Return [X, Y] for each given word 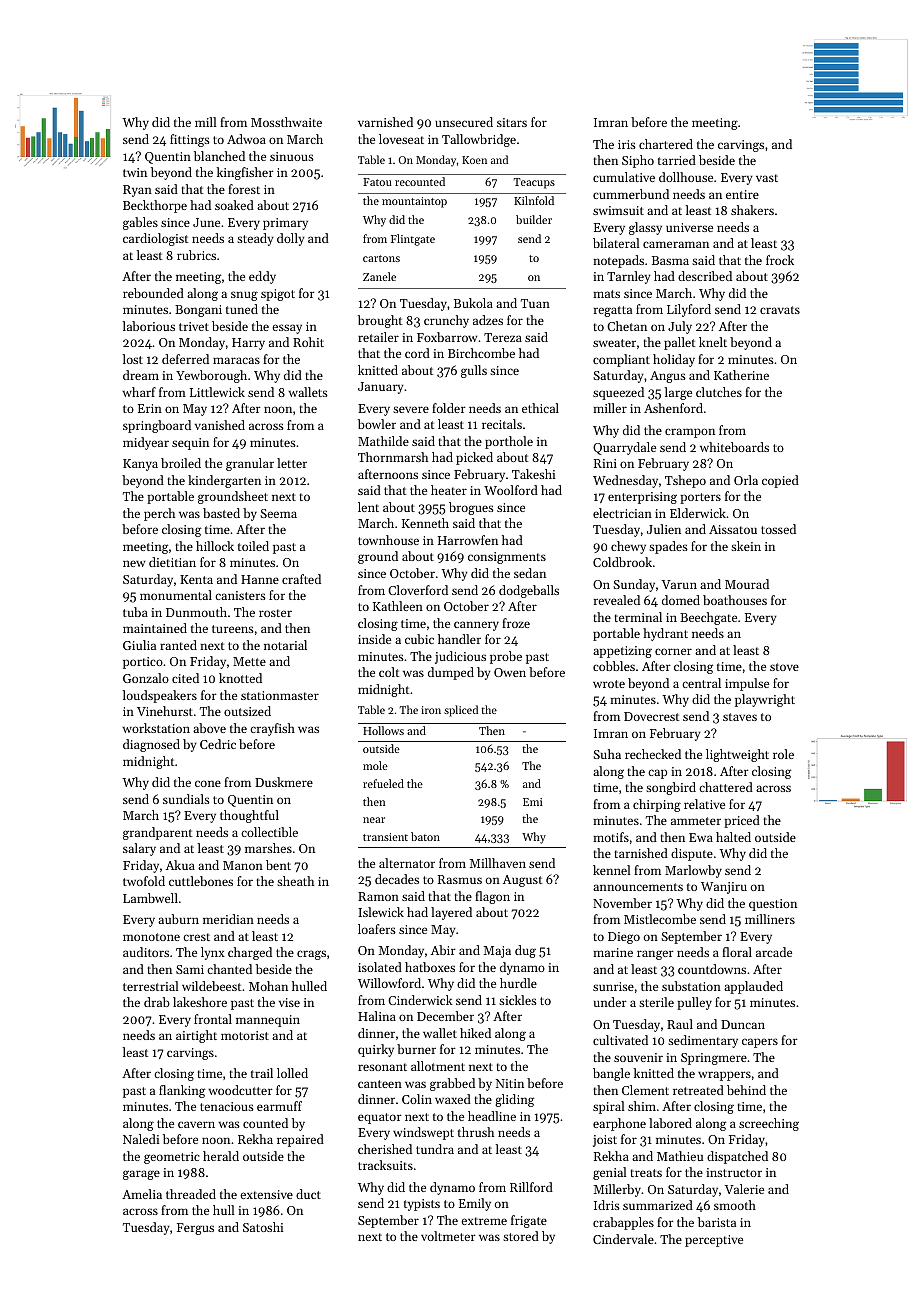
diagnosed [151, 745]
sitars [512, 122]
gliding [514, 1100]
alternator [407, 863]
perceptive [714, 1241]
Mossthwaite [286, 122]
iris [627, 144]
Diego [624, 938]
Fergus [195, 1229]
